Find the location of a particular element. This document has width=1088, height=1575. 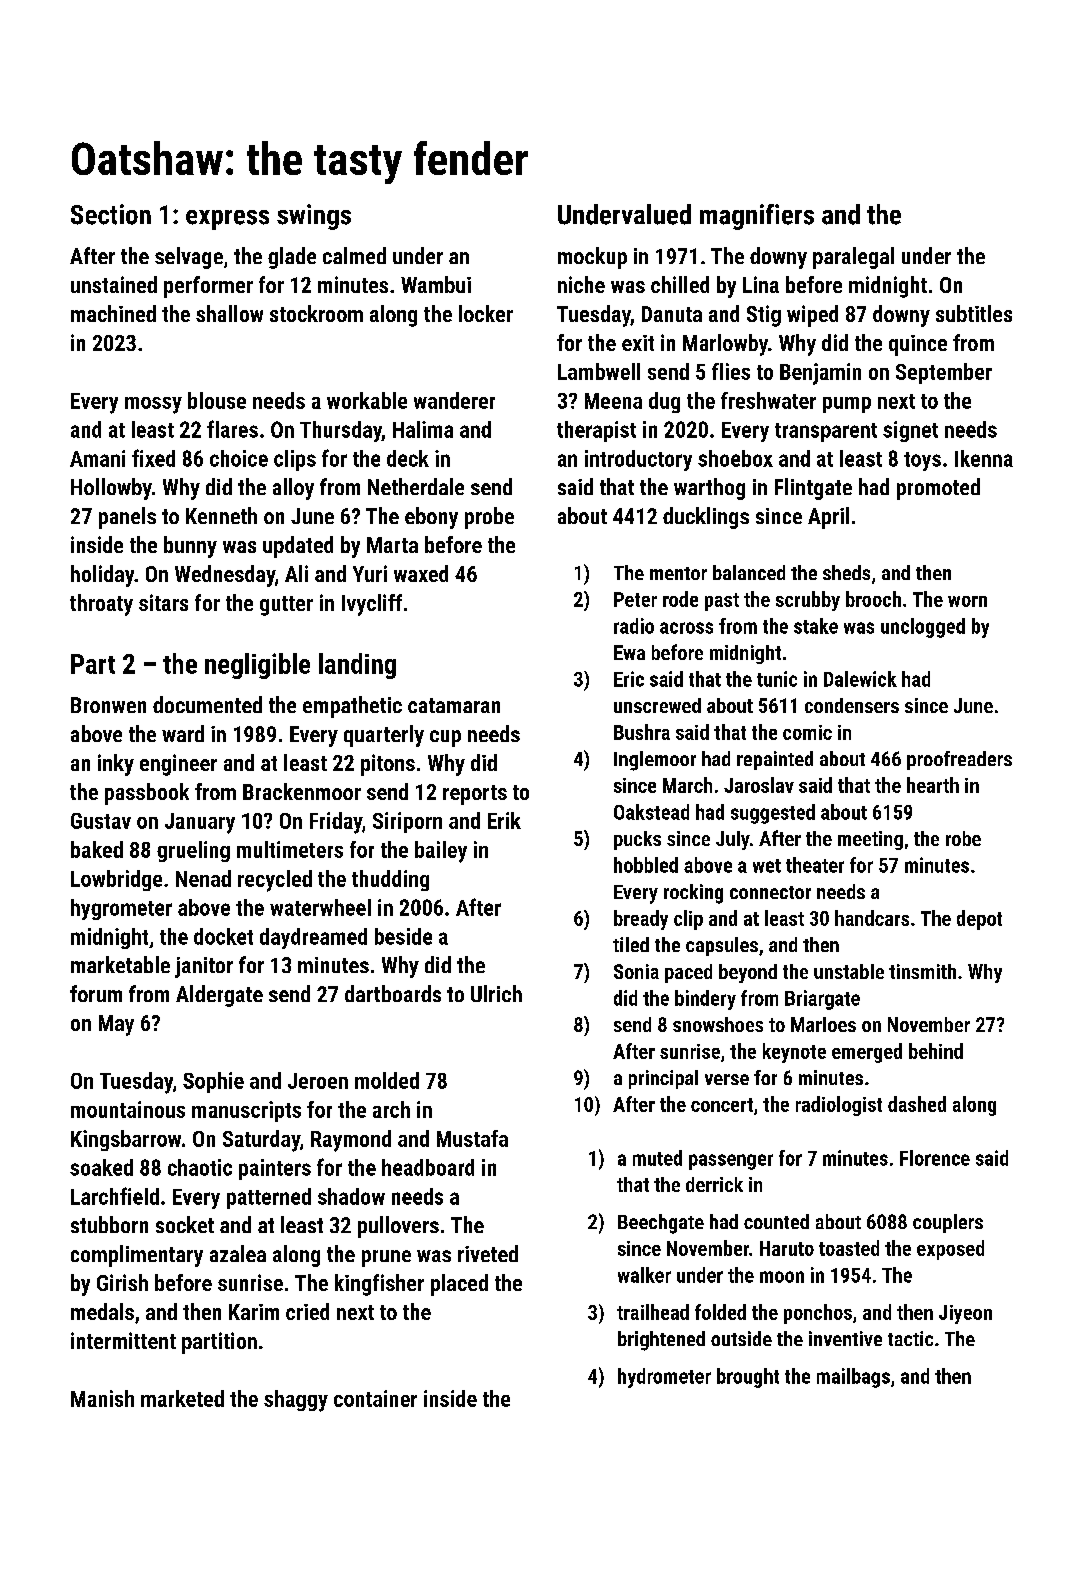

placed is located at coordinates (459, 1285).
